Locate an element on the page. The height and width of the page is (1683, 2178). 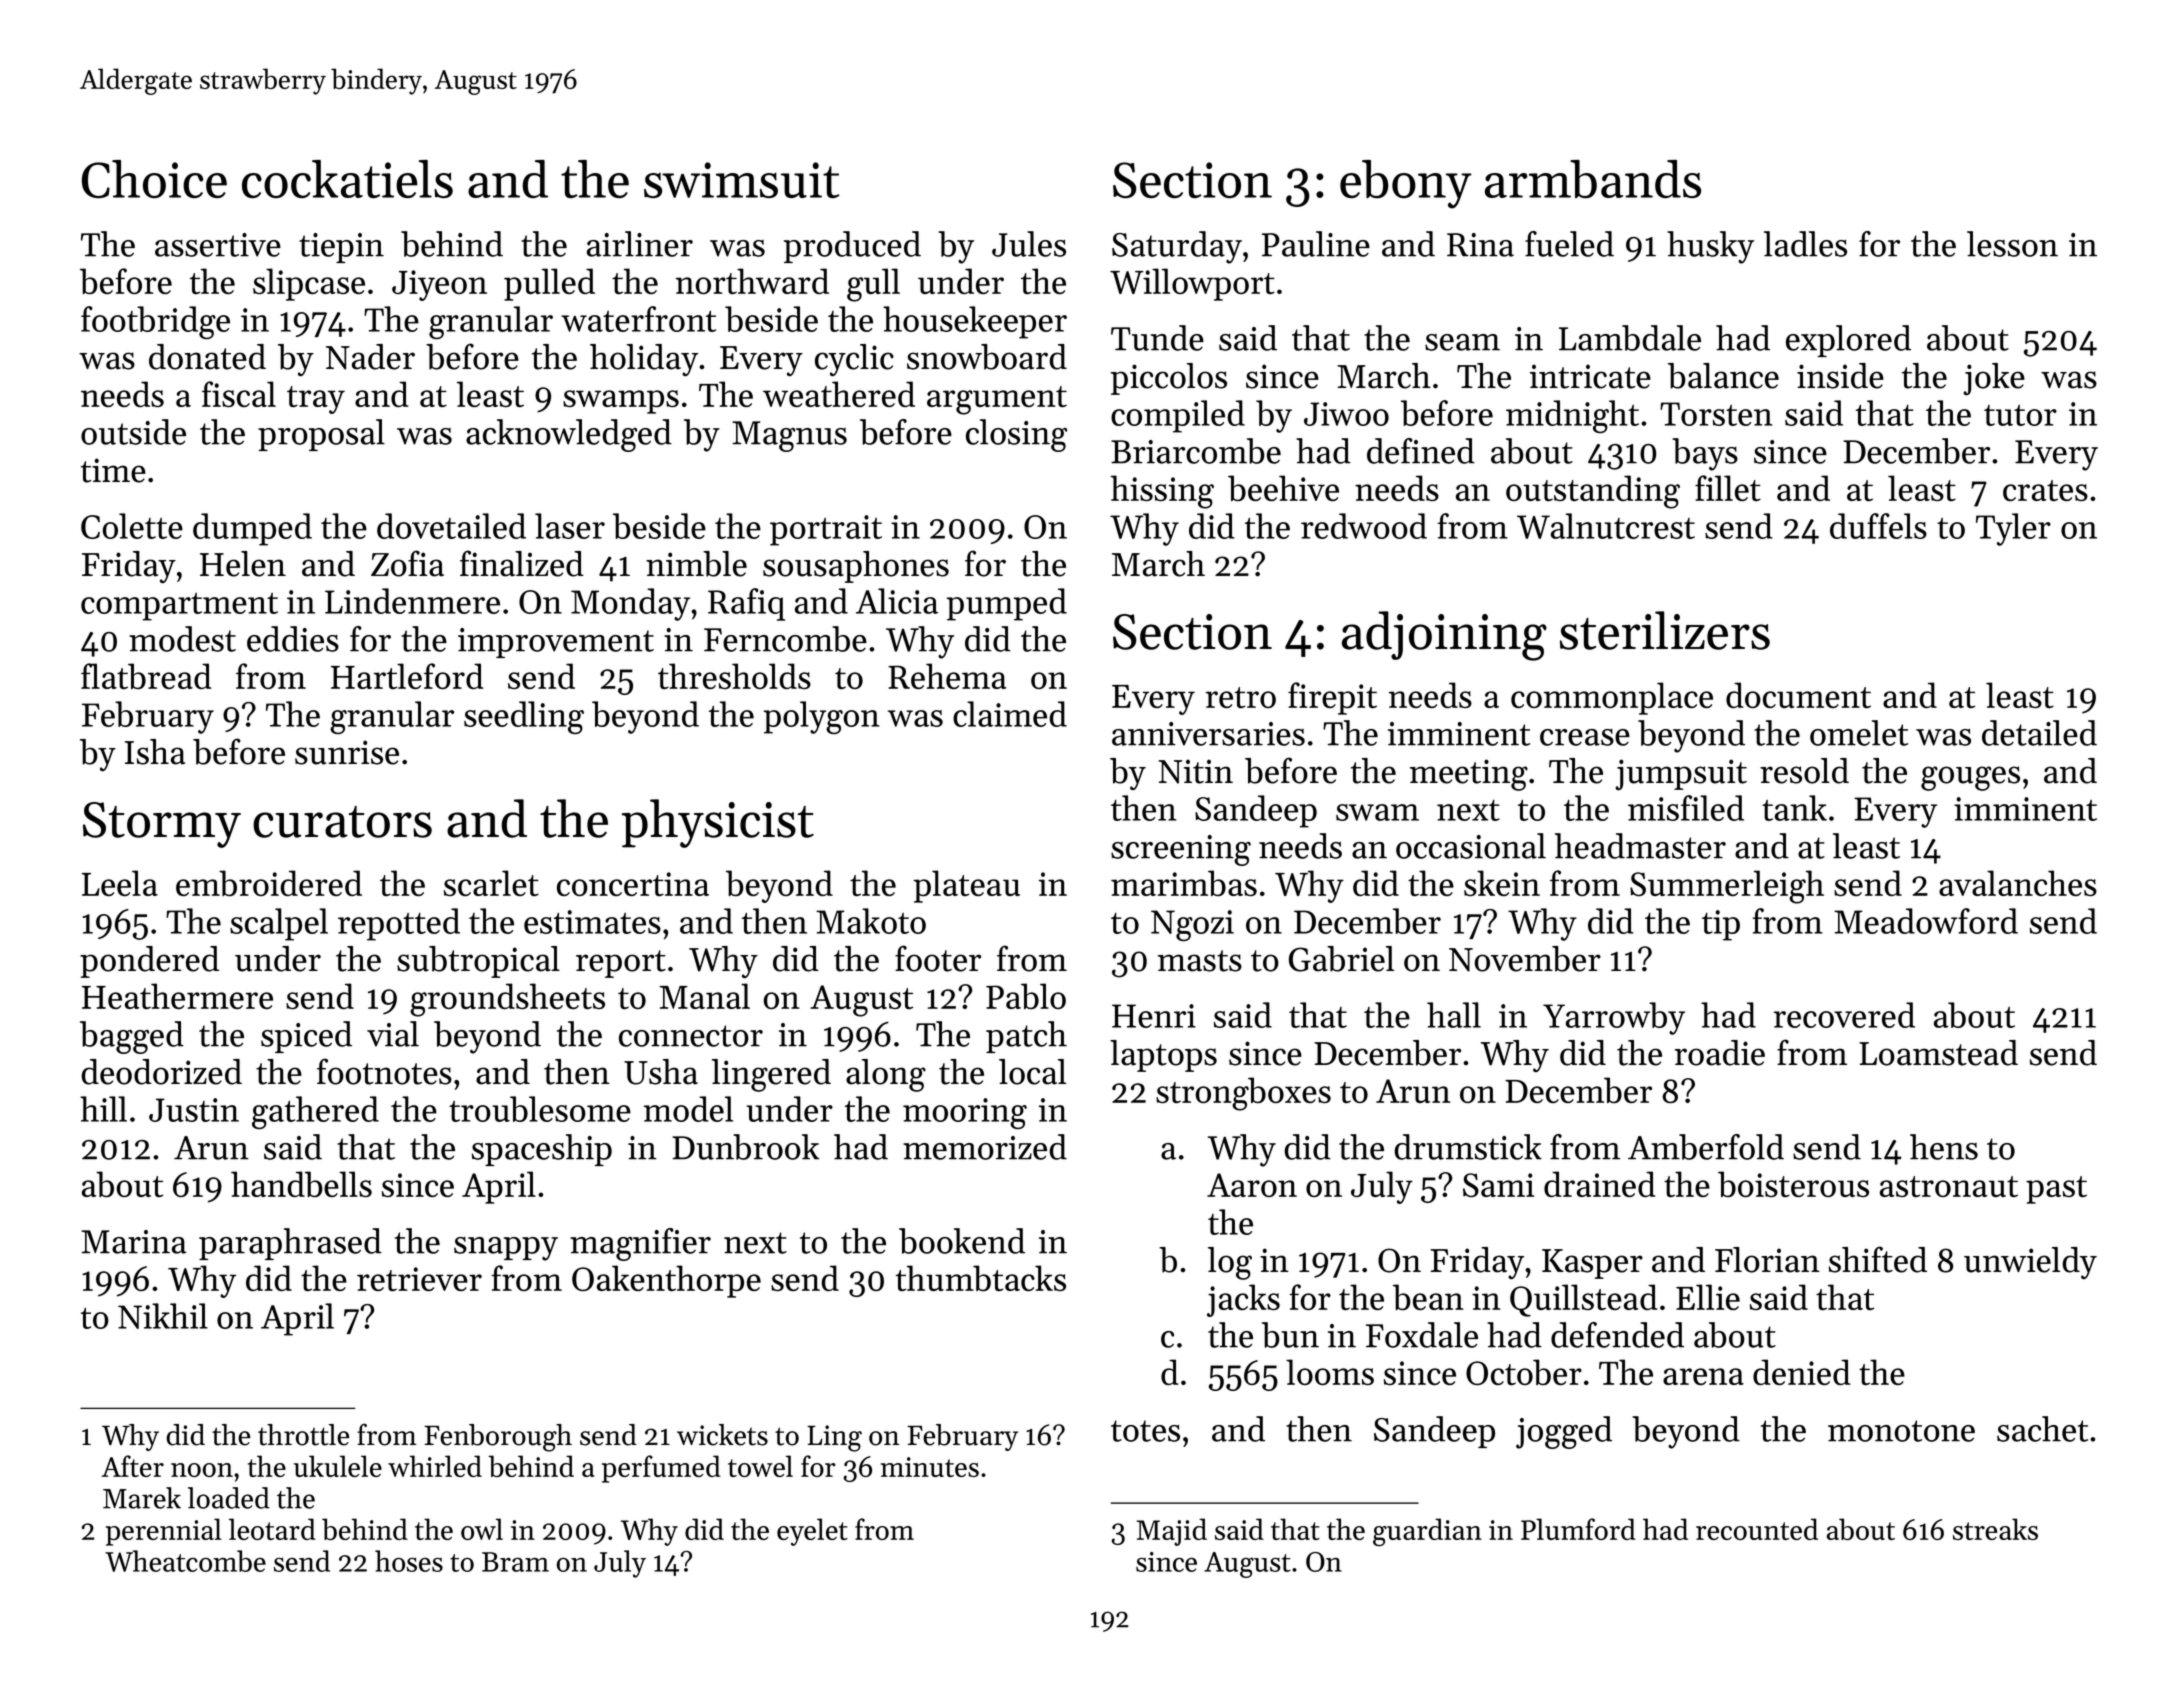
physicist is located at coordinates (718, 823).
